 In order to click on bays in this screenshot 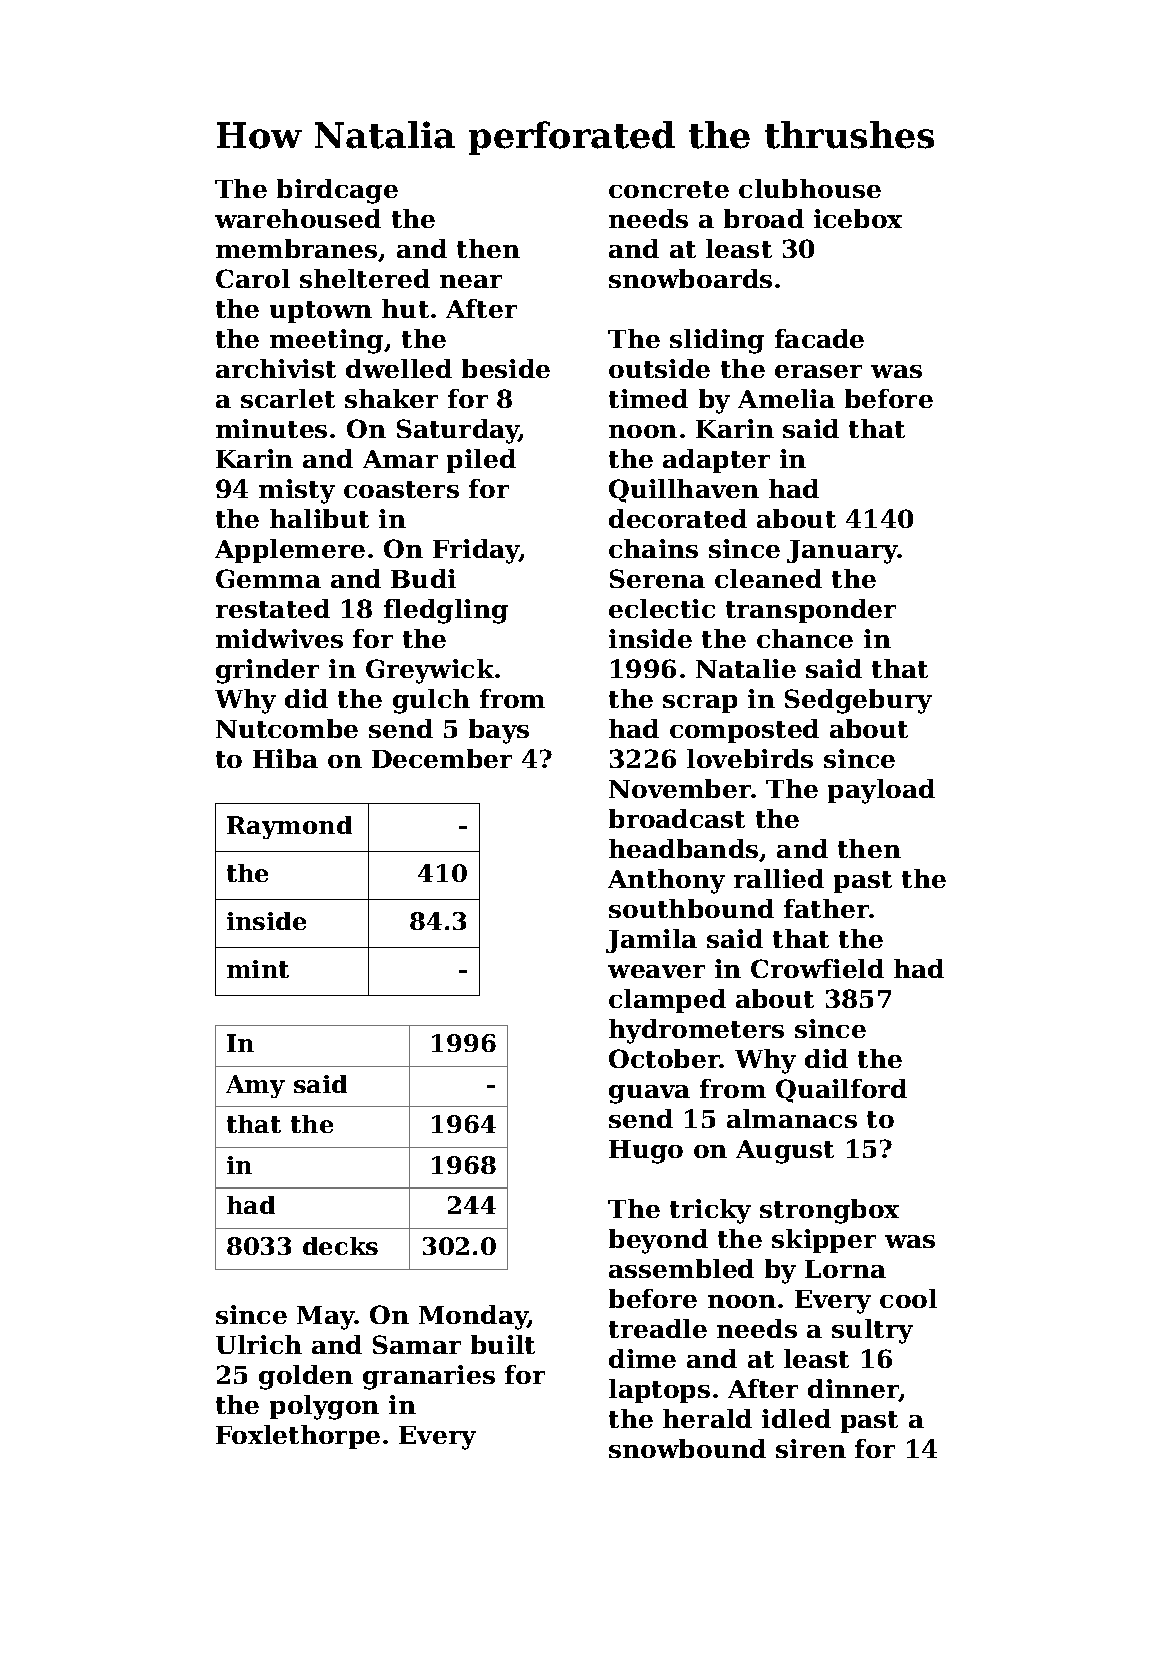, I will do `click(499, 731)`.
